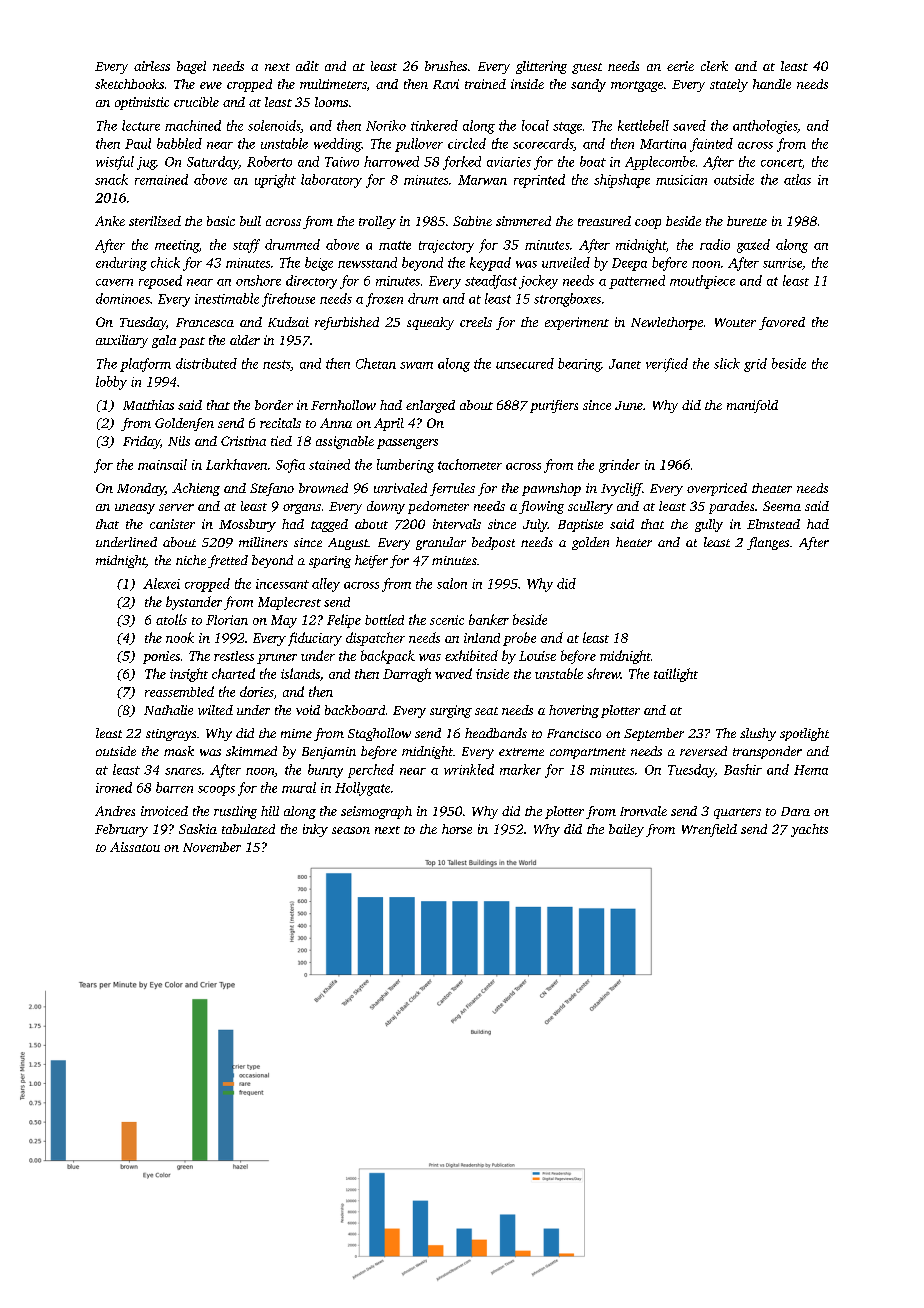 This page has height=1308, width=924. I want to click on Baptiste, so click(580, 525).
